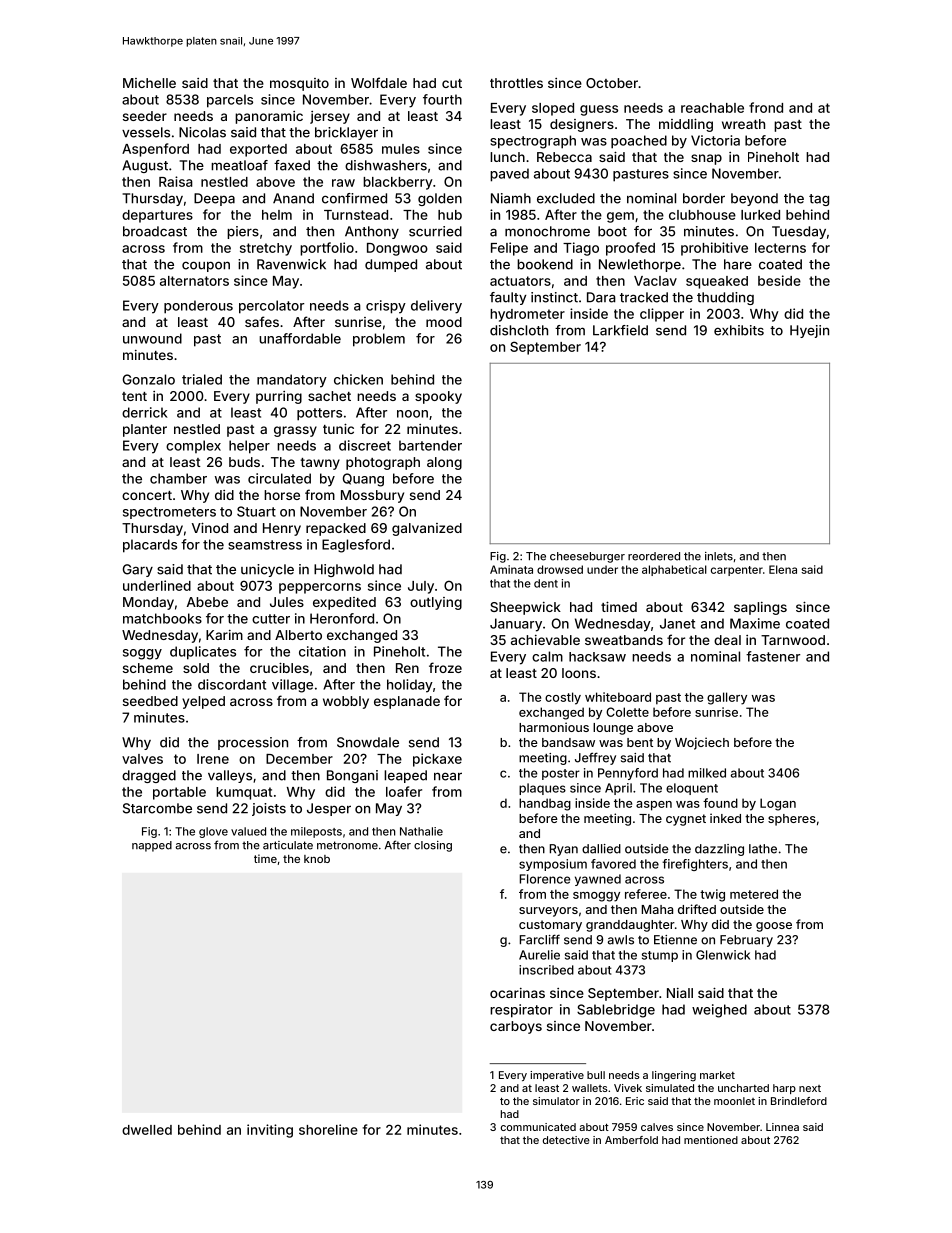 The height and width of the image is (1233, 952). What do you see at coordinates (295, 431) in the image?
I see `grassy` at bounding box center [295, 431].
